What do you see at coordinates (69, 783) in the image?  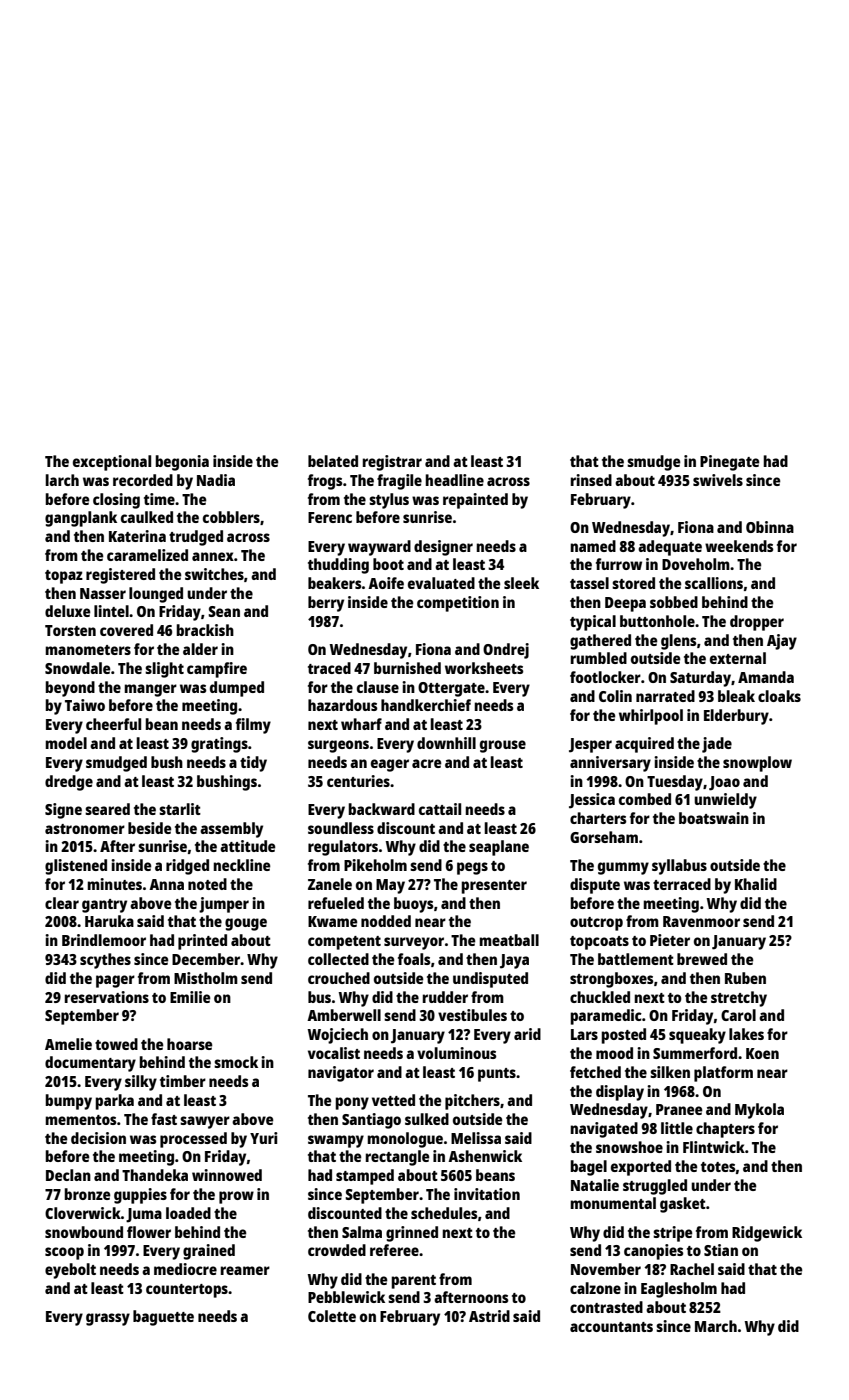 I see `dredge` at bounding box center [69, 783].
